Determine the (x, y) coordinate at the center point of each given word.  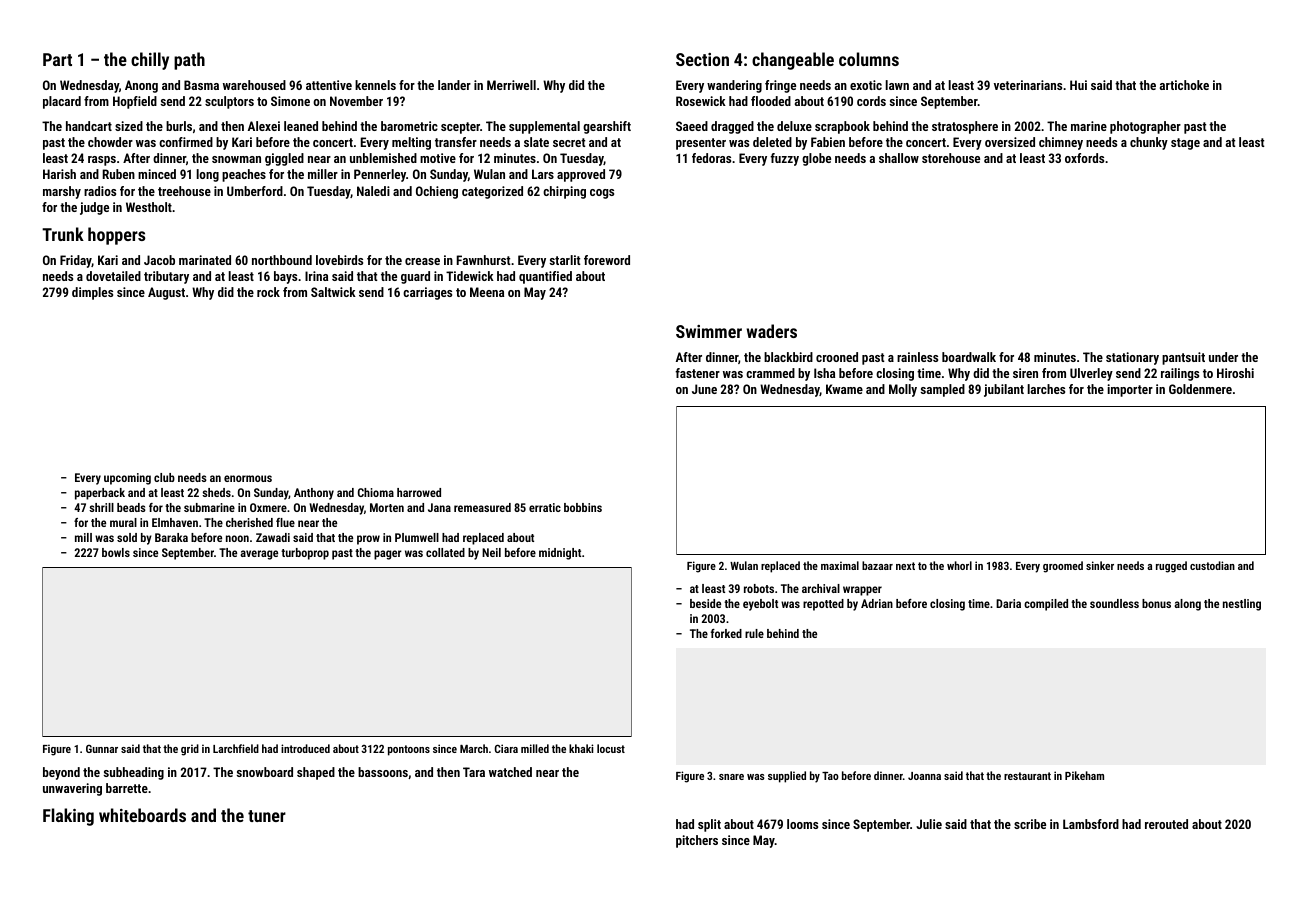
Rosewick (701, 101)
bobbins (583, 507)
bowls (116, 552)
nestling (1242, 605)
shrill (101, 507)
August (166, 293)
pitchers (697, 841)
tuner (267, 816)
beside (705, 603)
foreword (607, 260)
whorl (959, 565)
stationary (1132, 358)
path (189, 61)
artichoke (1184, 85)
